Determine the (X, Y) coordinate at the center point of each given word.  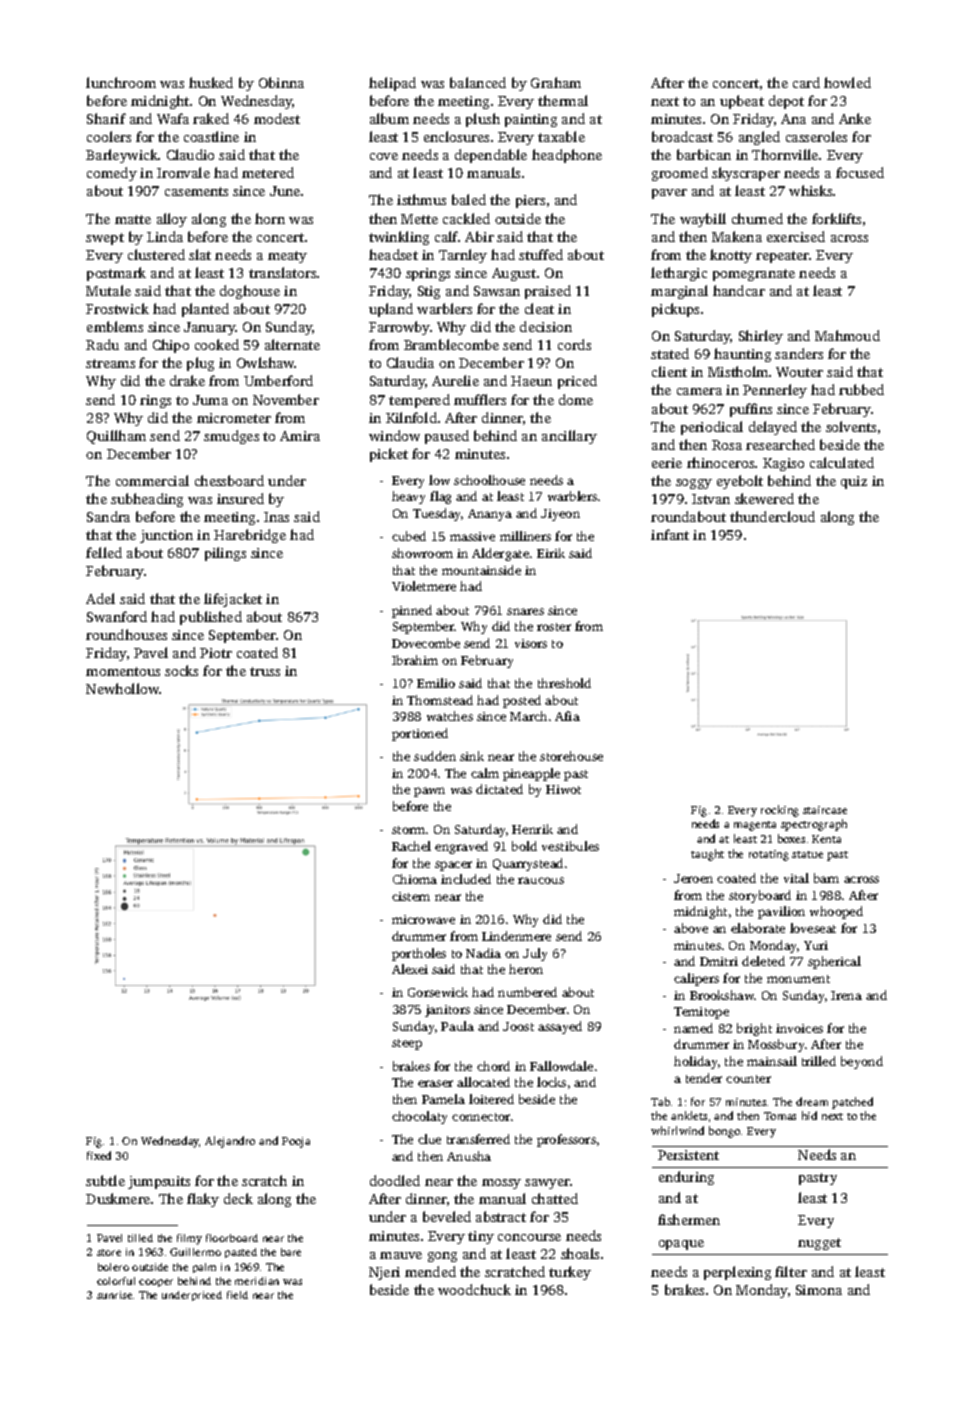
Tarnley (463, 256)
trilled (819, 1061)
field (237, 1295)
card (806, 82)
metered (268, 172)
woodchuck (474, 1289)
